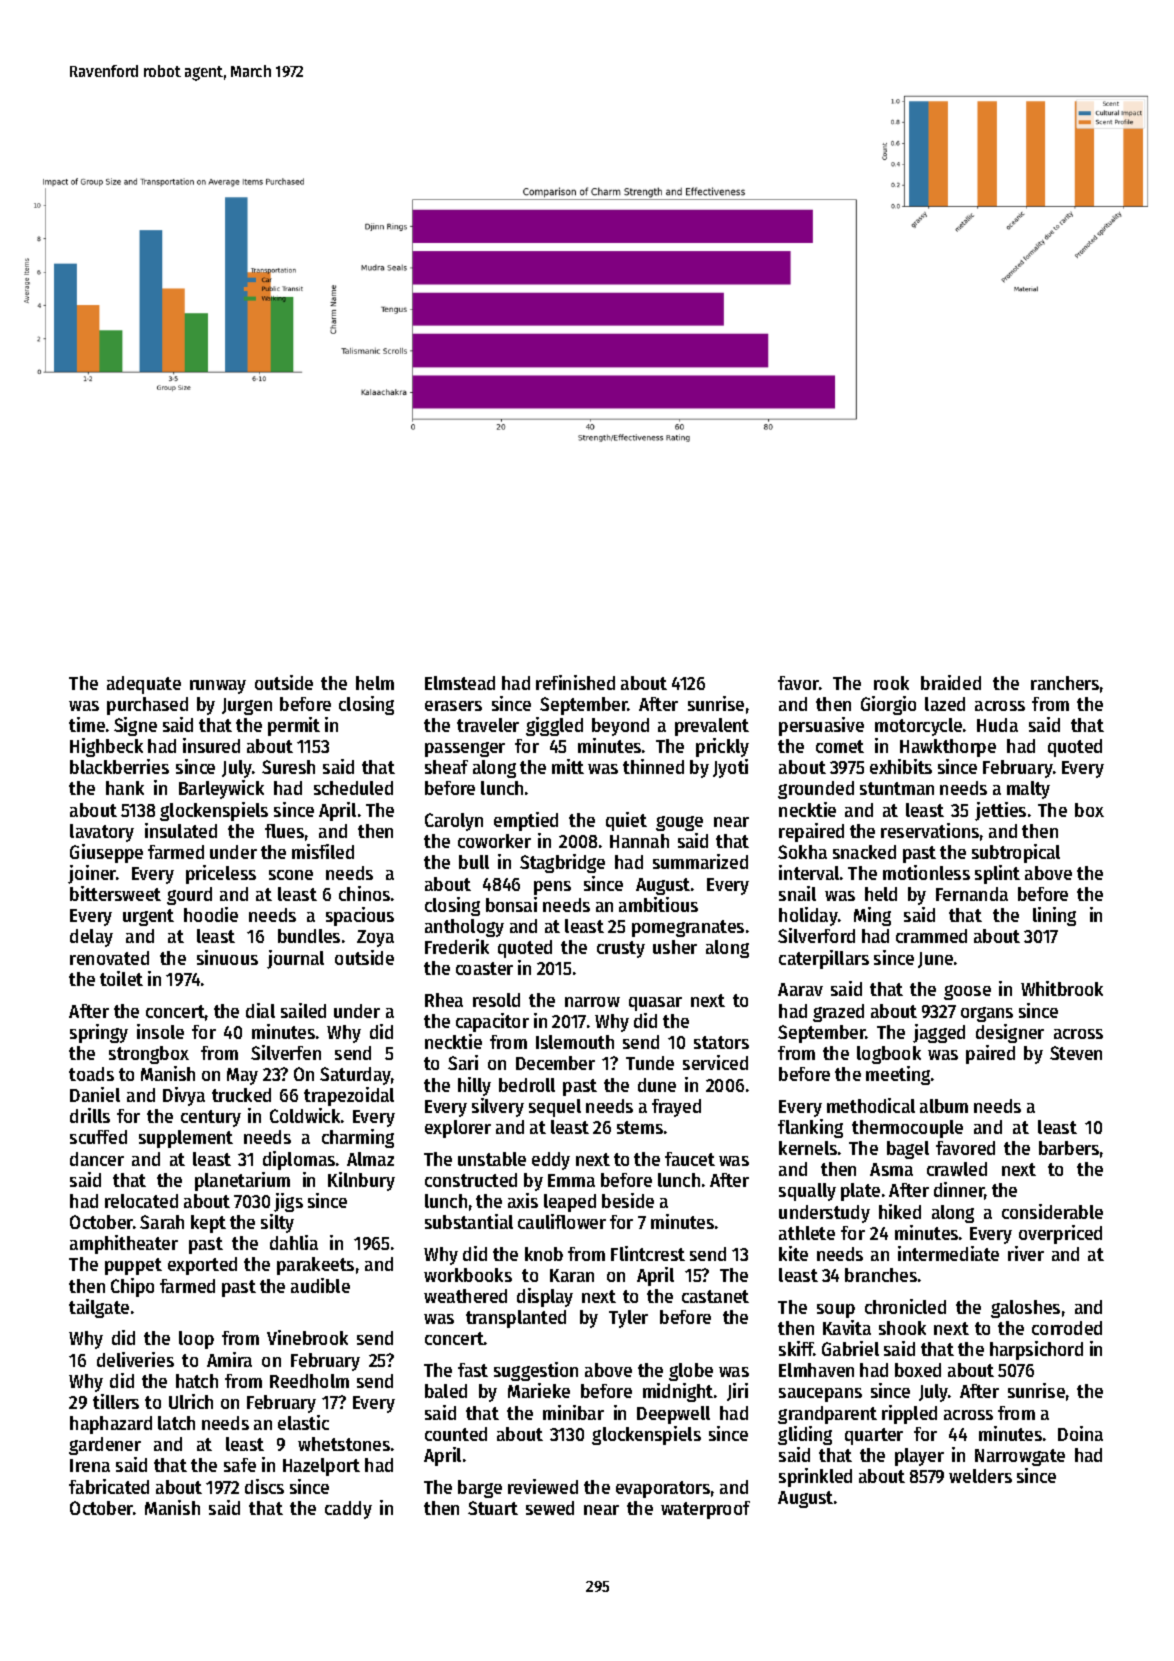 The image size is (1174, 1661). What do you see at coordinates (980, 1476) in the image?
I see `welders` at bounding box center [980, 1476].
